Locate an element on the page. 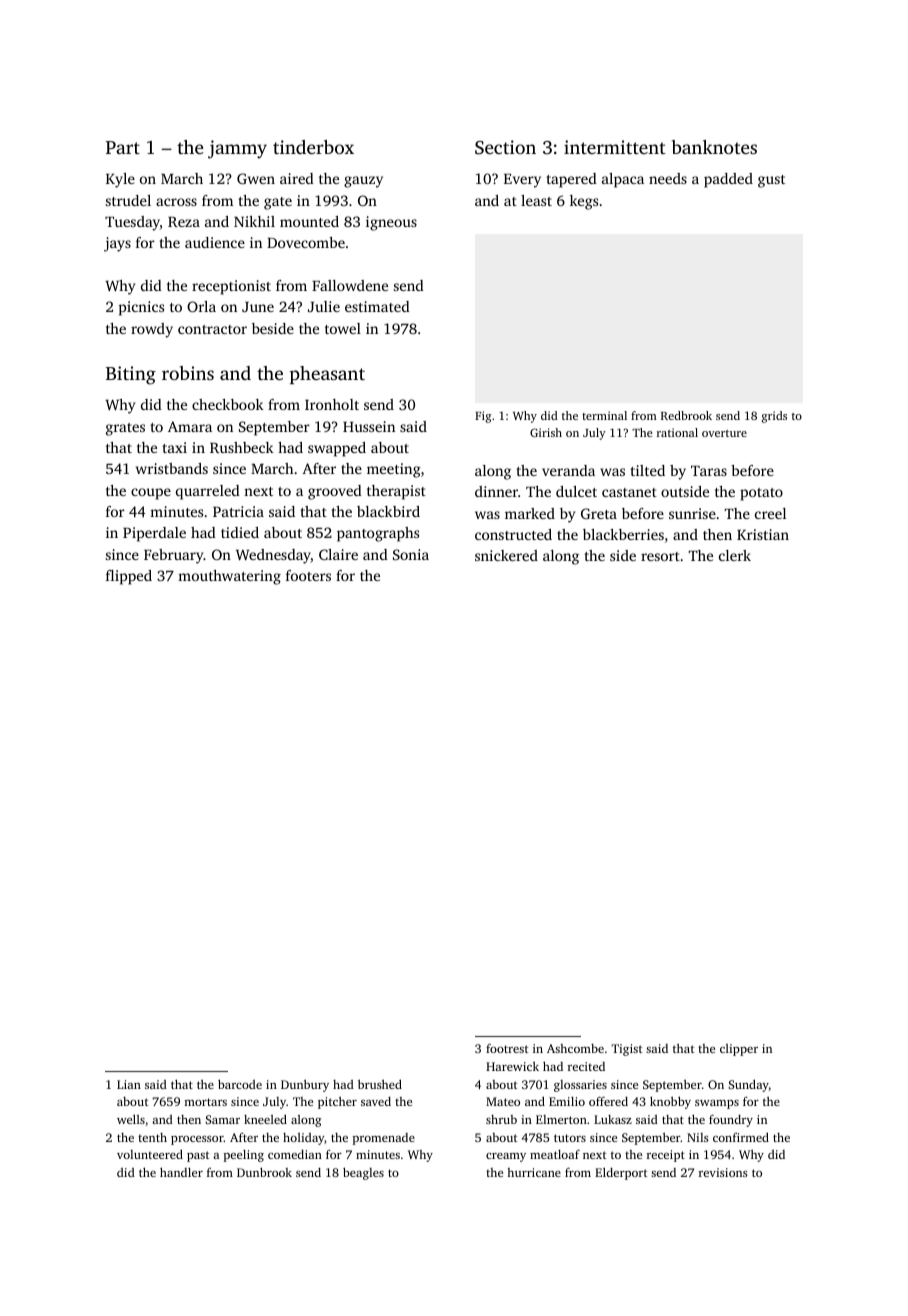 The height and width of the page is (1316, 908). snickered is located at coordinates (506, 555).
